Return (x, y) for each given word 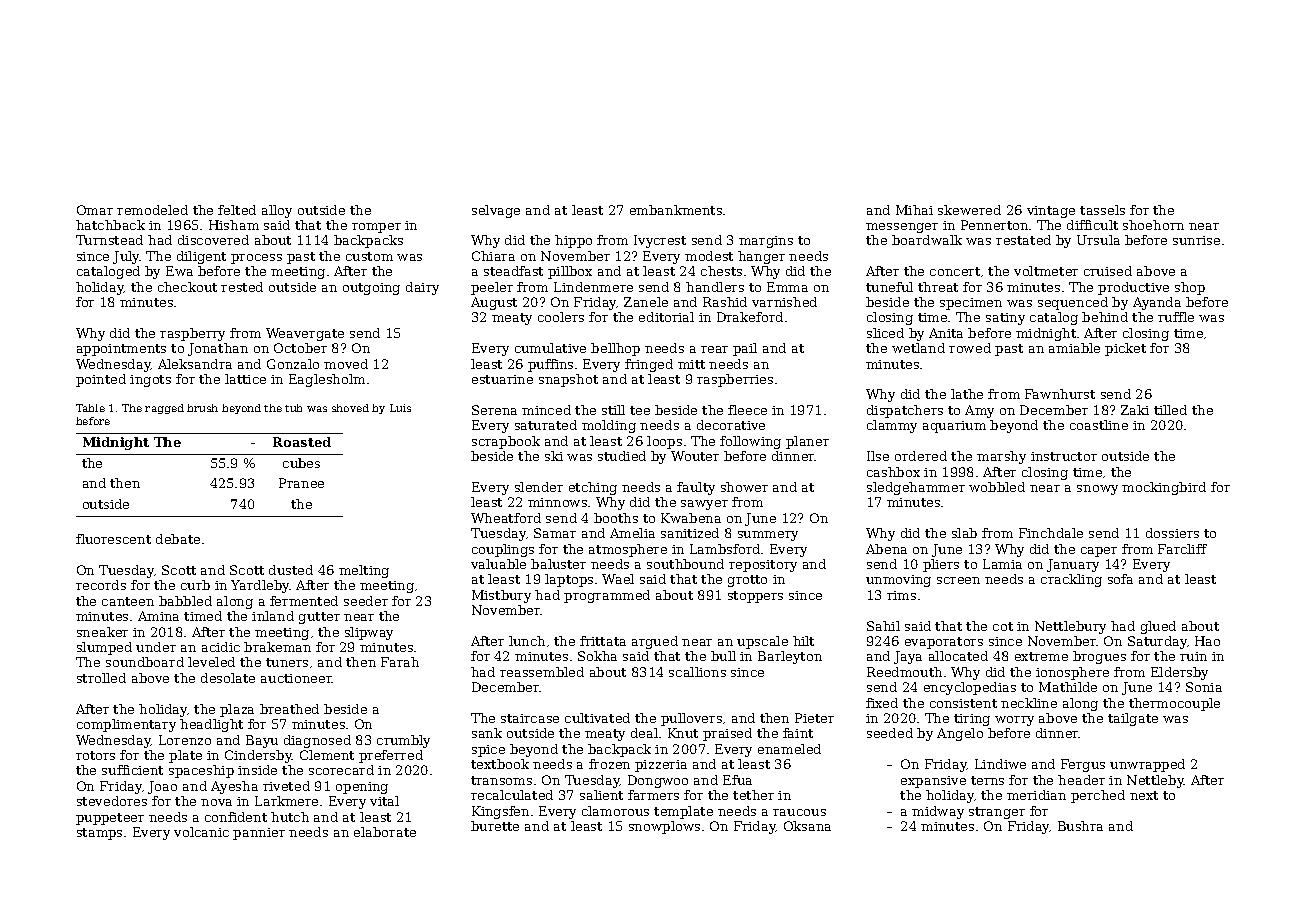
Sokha (597, 656)
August (494, 303)
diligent (201, 257)
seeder (366, 601)
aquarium (954, 427)
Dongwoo (658, 781)
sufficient (132, 770)
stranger (997, 813)
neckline (1029, 703)
